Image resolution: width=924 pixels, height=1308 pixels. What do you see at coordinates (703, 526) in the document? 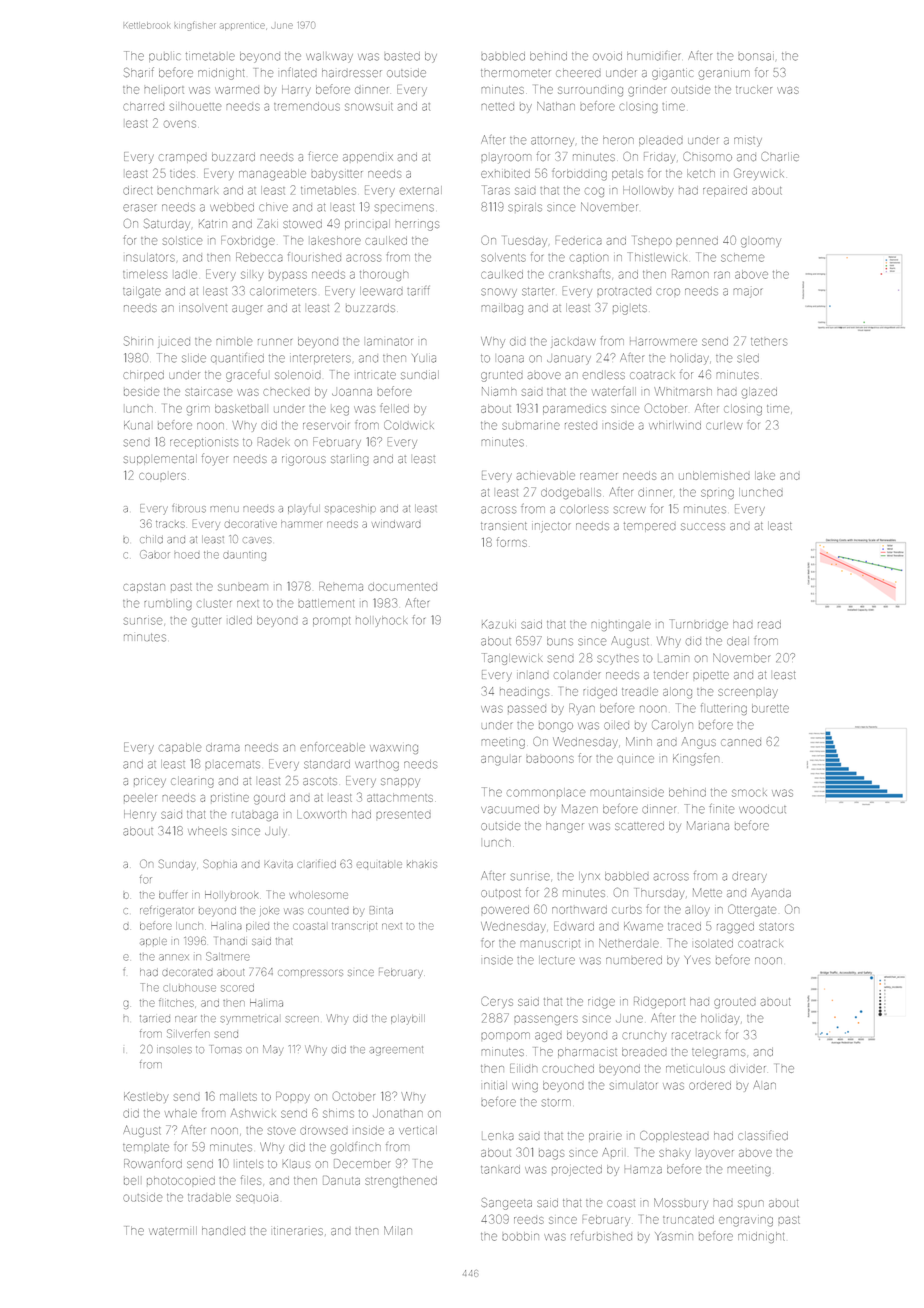
I see `success` at bounding box center [703, 526].
